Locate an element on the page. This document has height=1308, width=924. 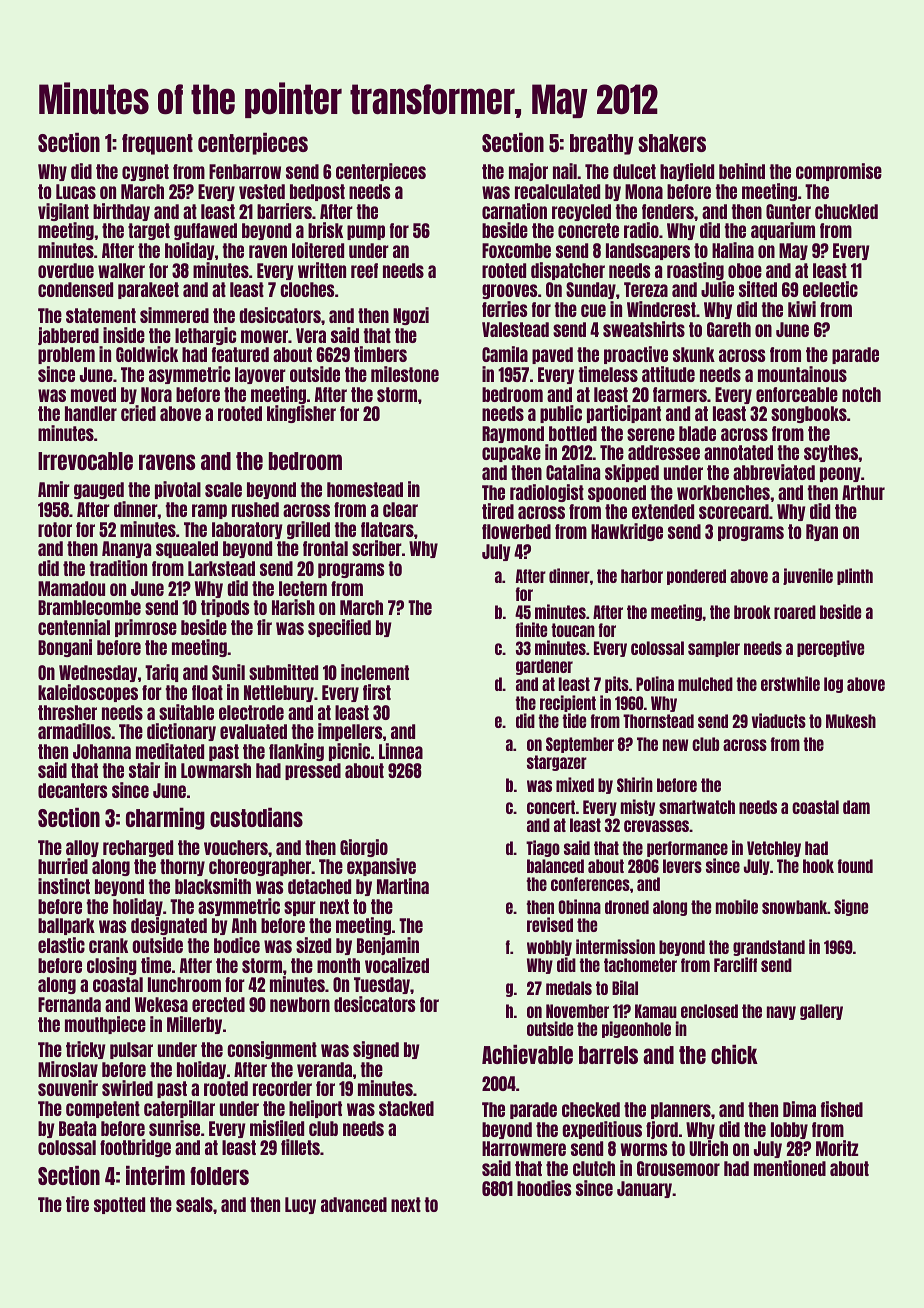
snowbank is located at coordinates (794, 907).
